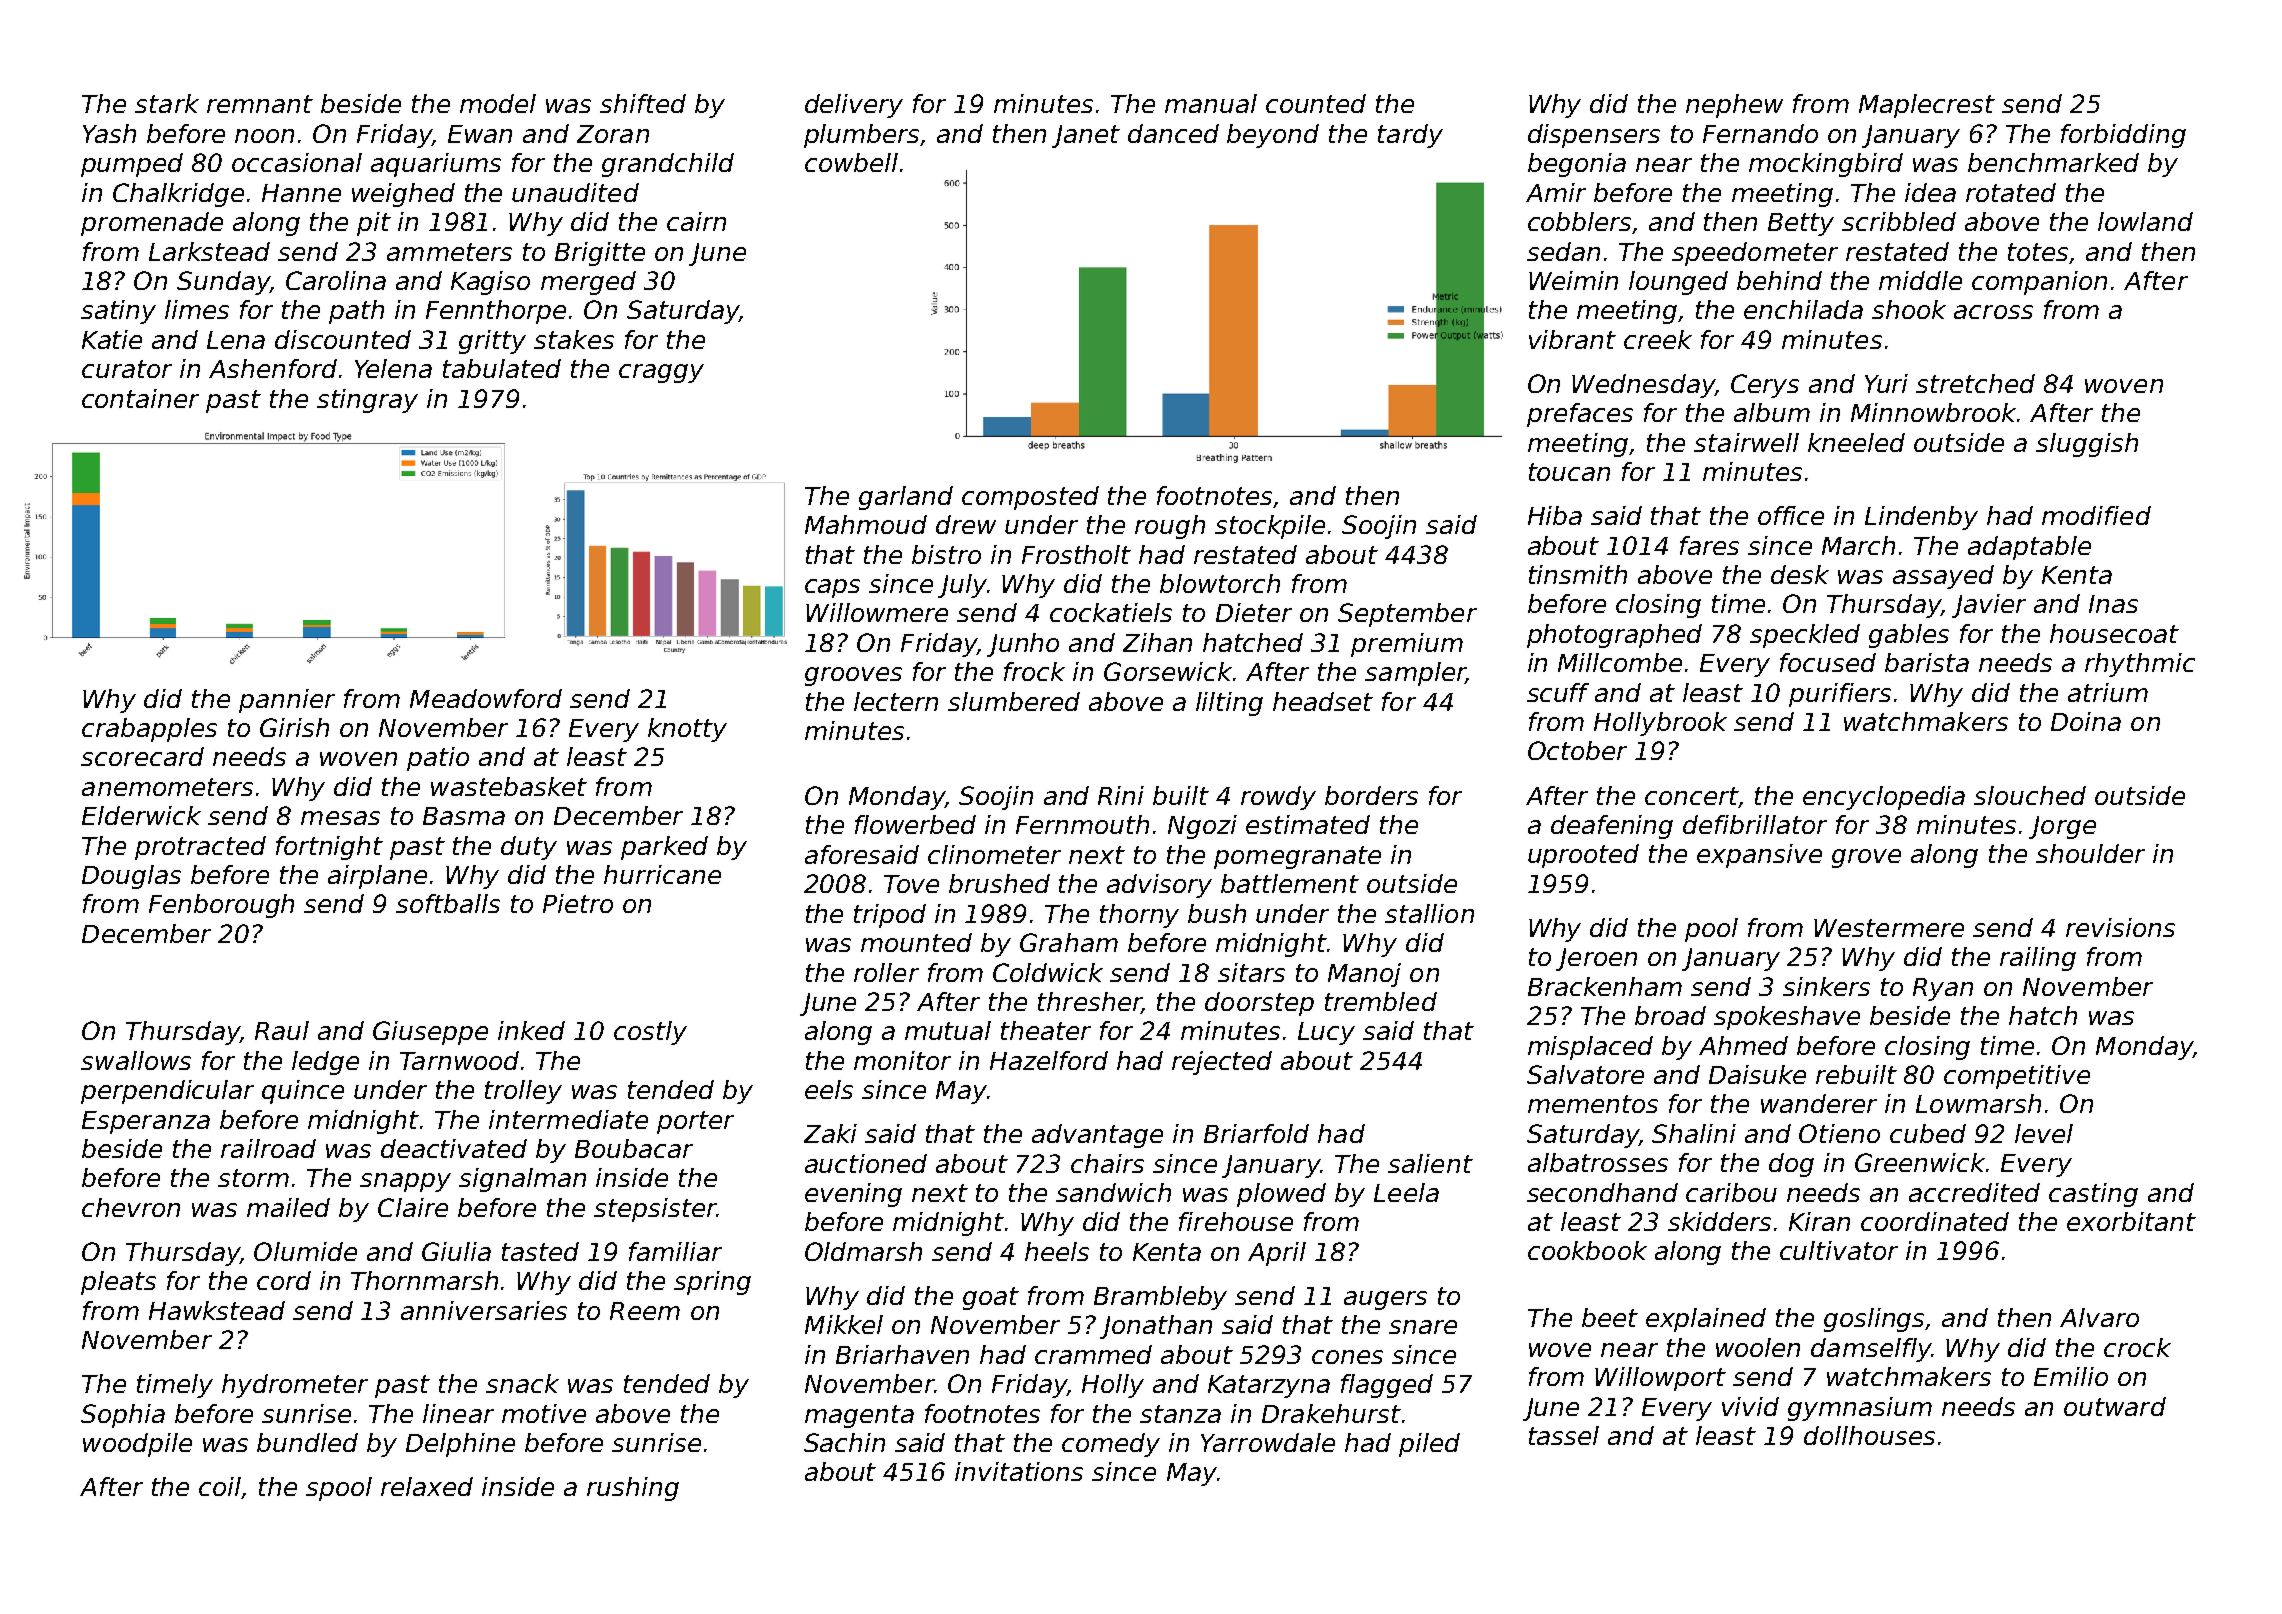 Image resolution: width=2282 pixels, height=1614 pixels. What do you see at coordinates (1014, 701) in the screenshot?
I see `slumbered` at bounding box center [1014, 701].
